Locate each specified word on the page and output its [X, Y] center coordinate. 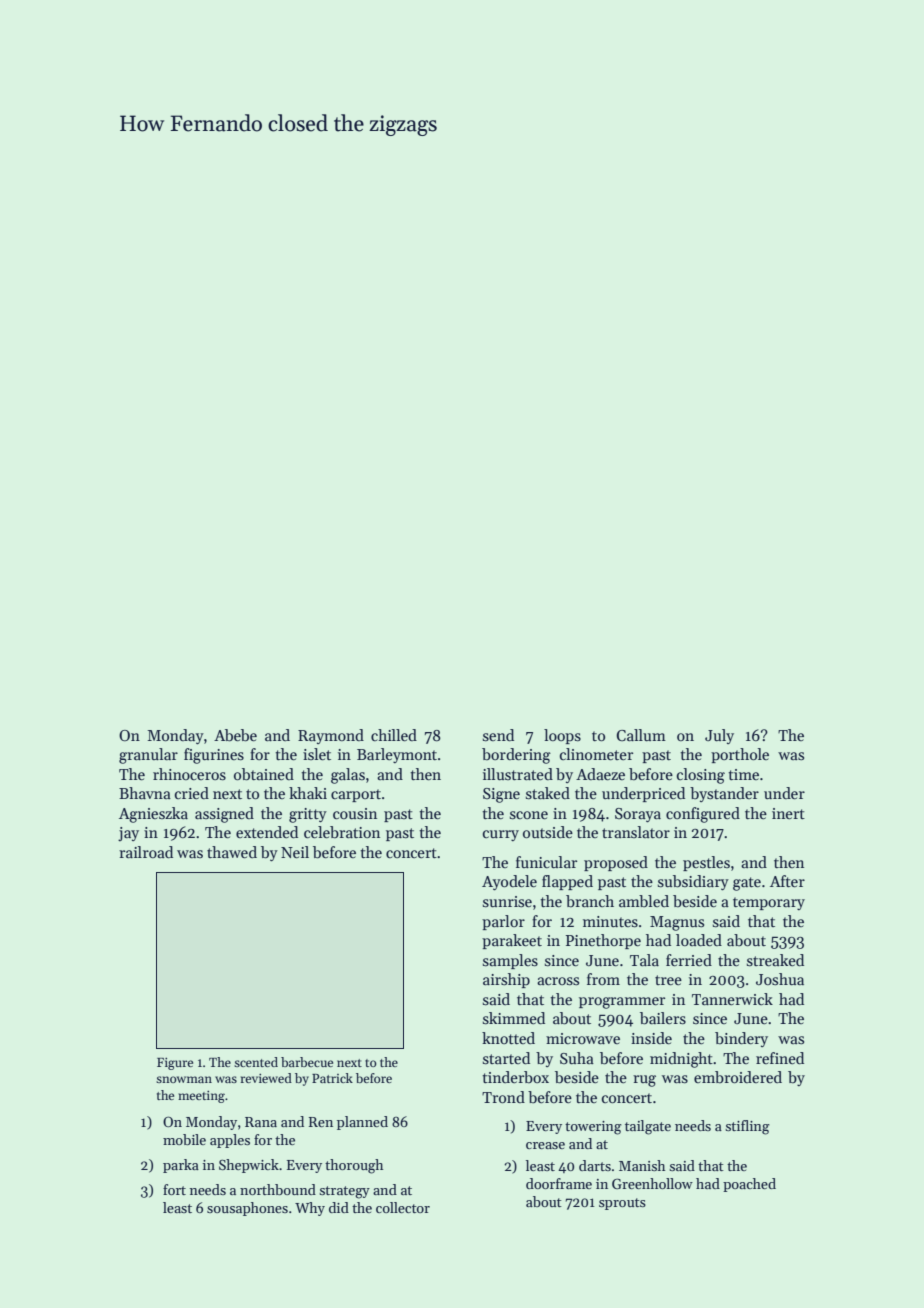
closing [701, 776]
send [498, 735]
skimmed [514, 1018]
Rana [261, 1122]
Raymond [331, 736]
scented [256, 1062]
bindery [741, 1039]
